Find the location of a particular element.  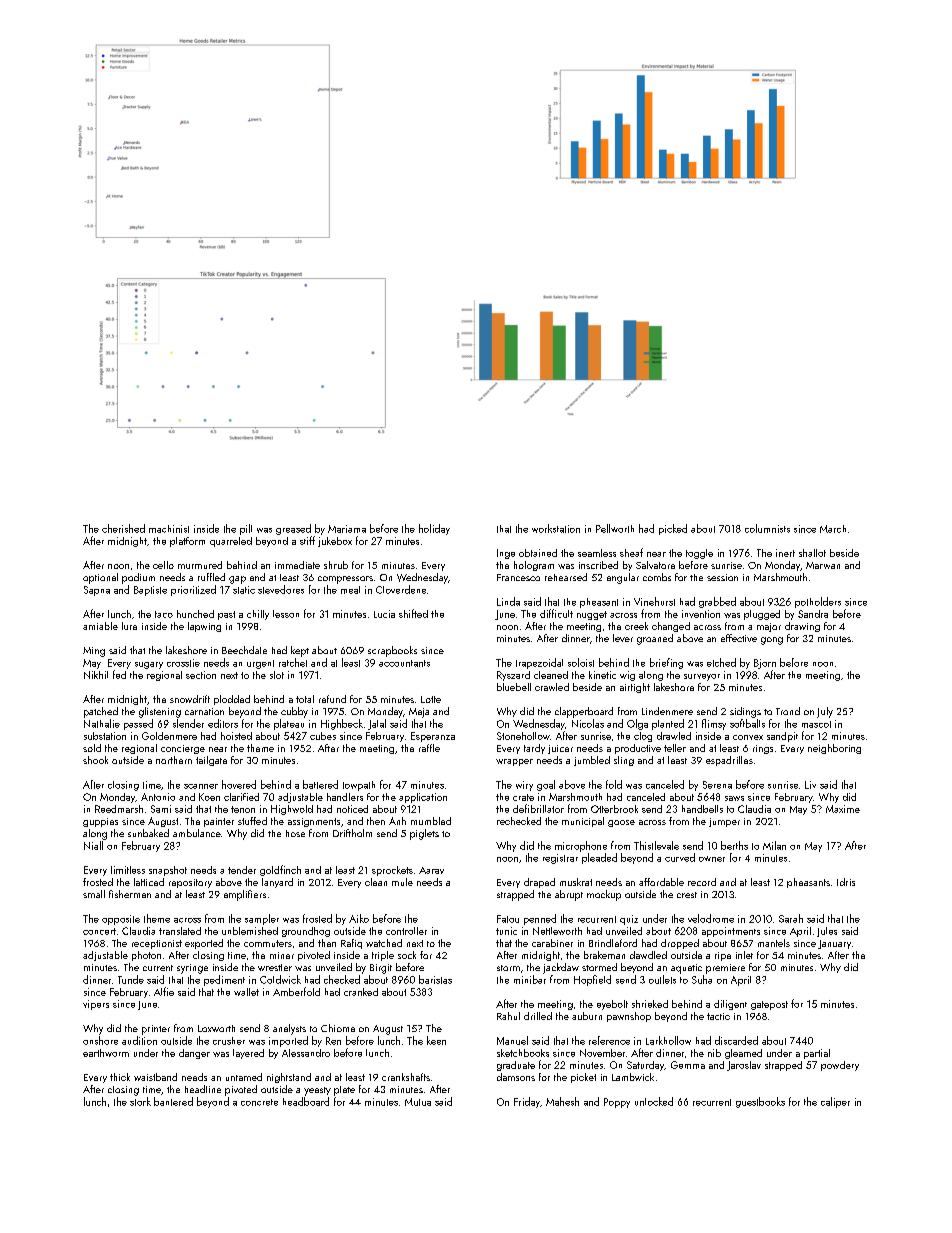

Gemma is located at coordinates (688, 1065).
